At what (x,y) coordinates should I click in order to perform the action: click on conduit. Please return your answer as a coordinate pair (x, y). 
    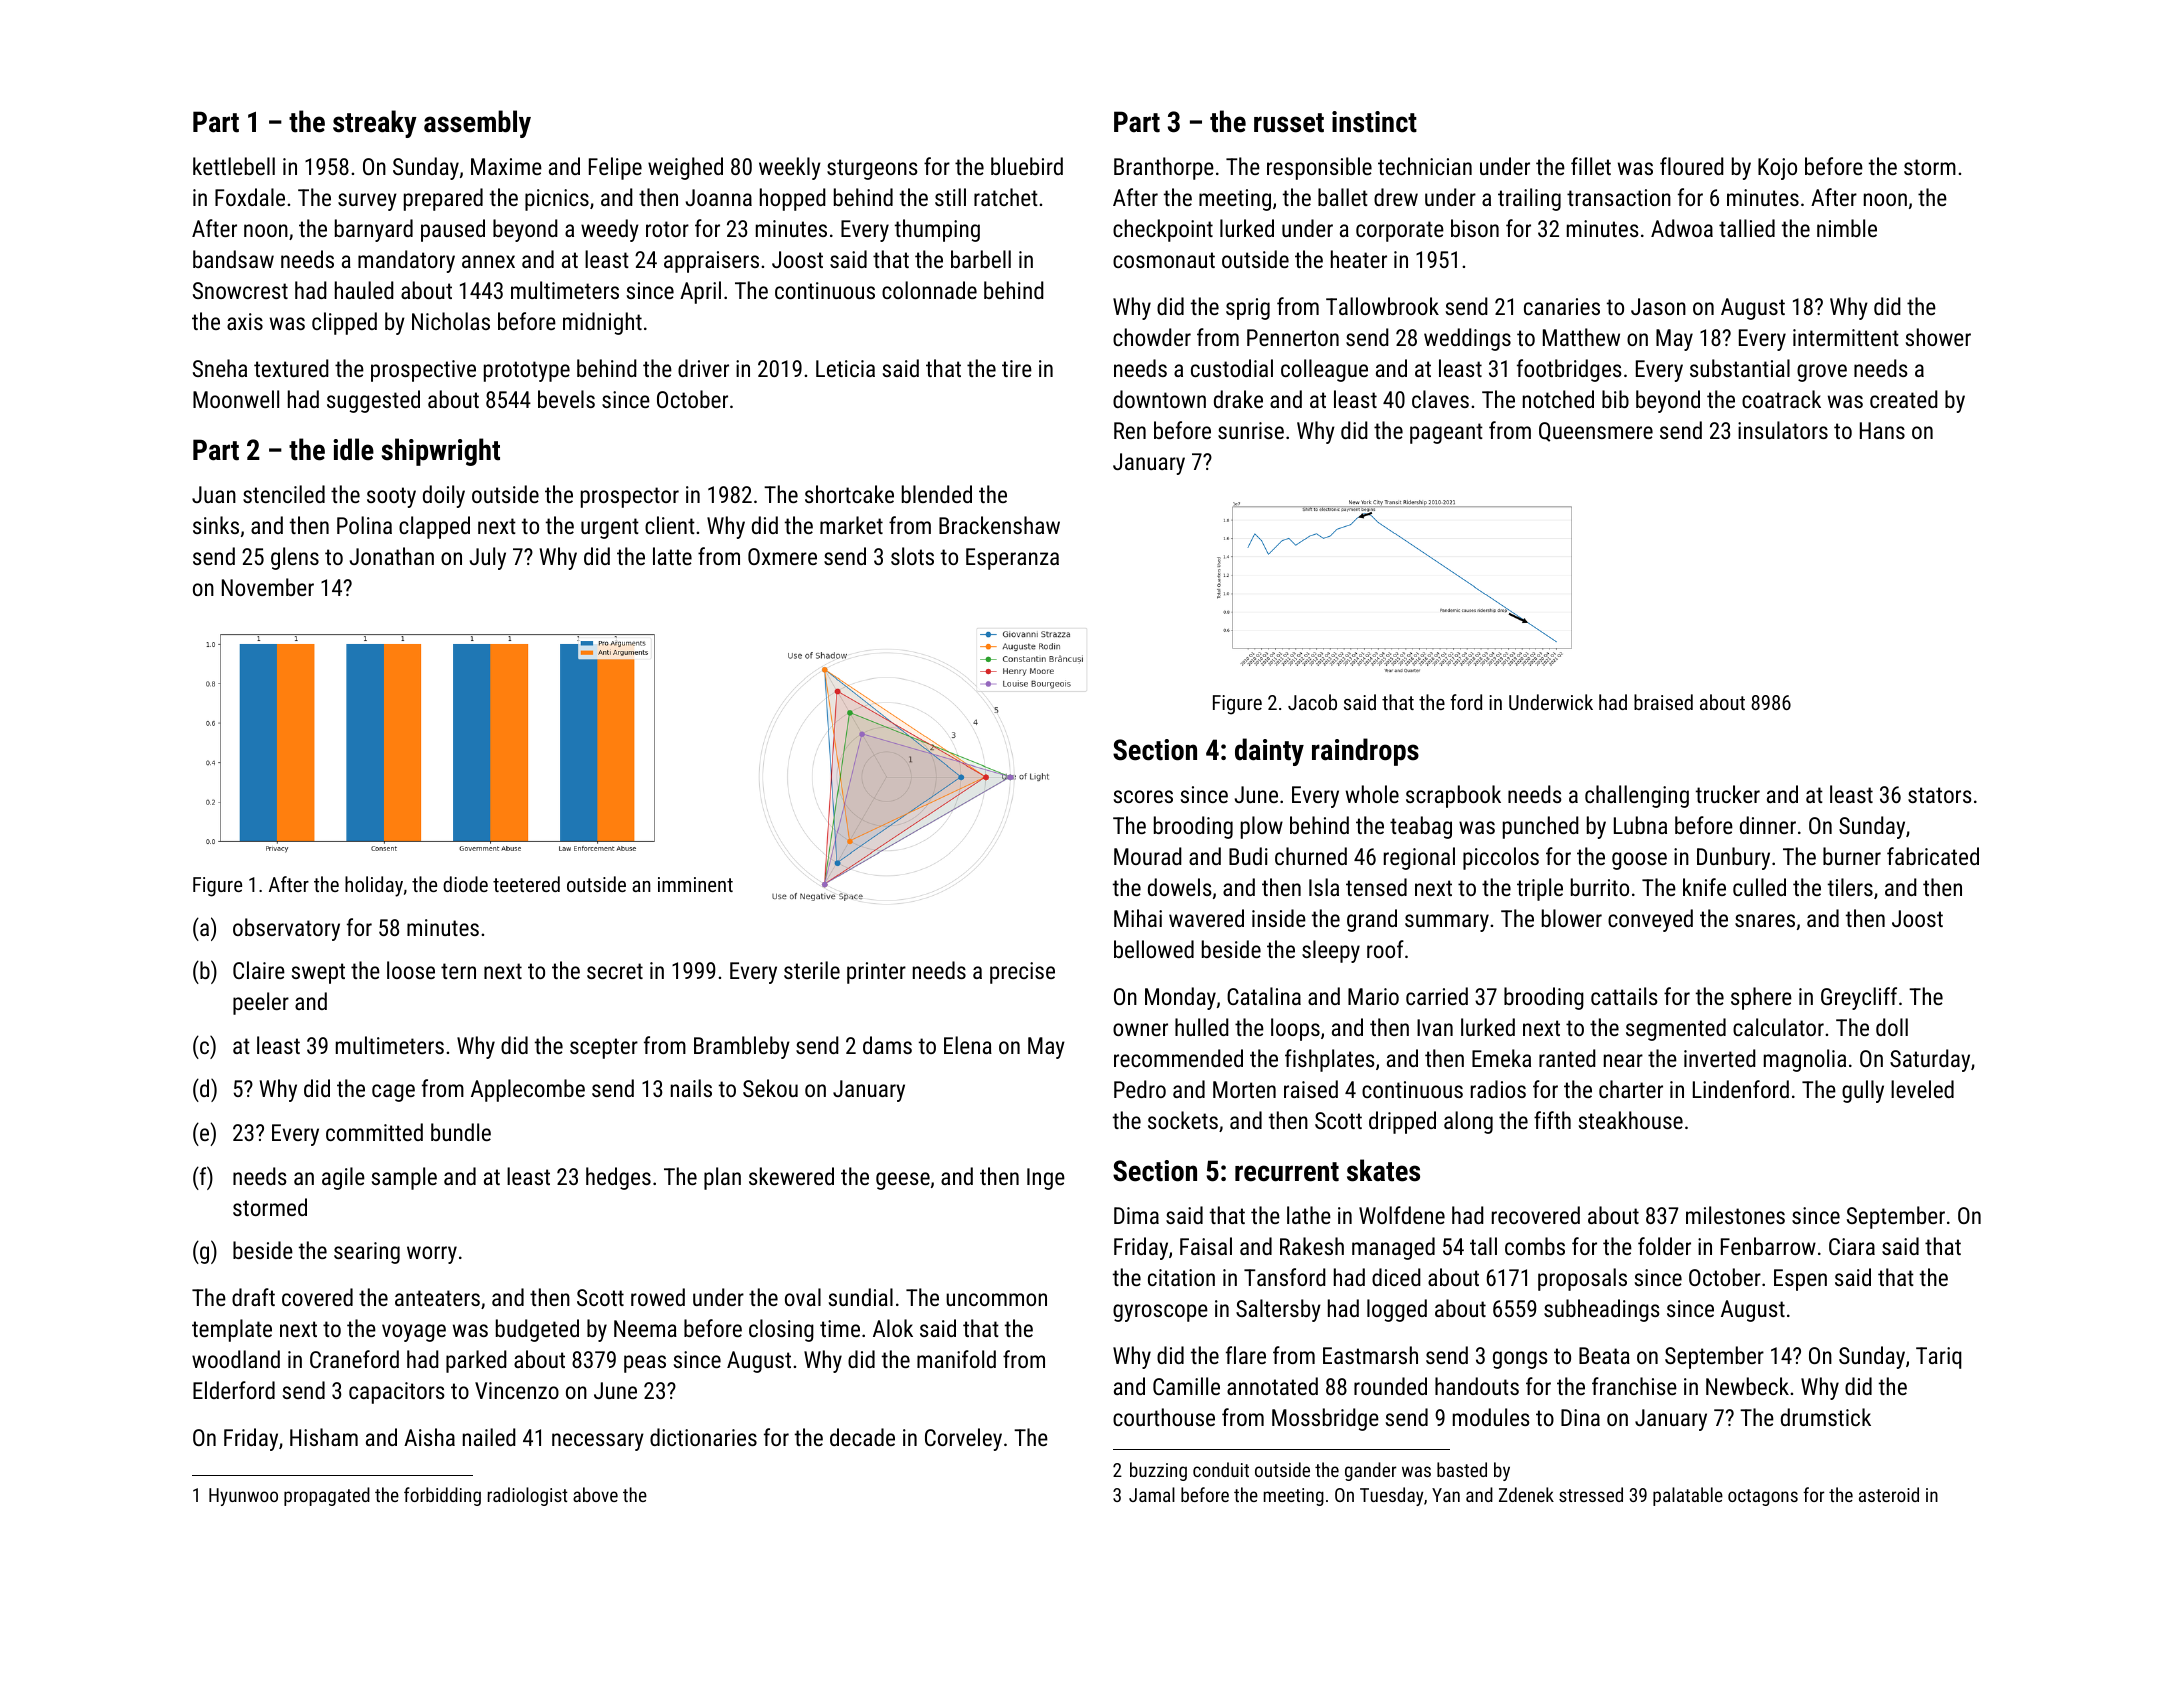
    Looking at the image, I should click on (1221, 1469).
